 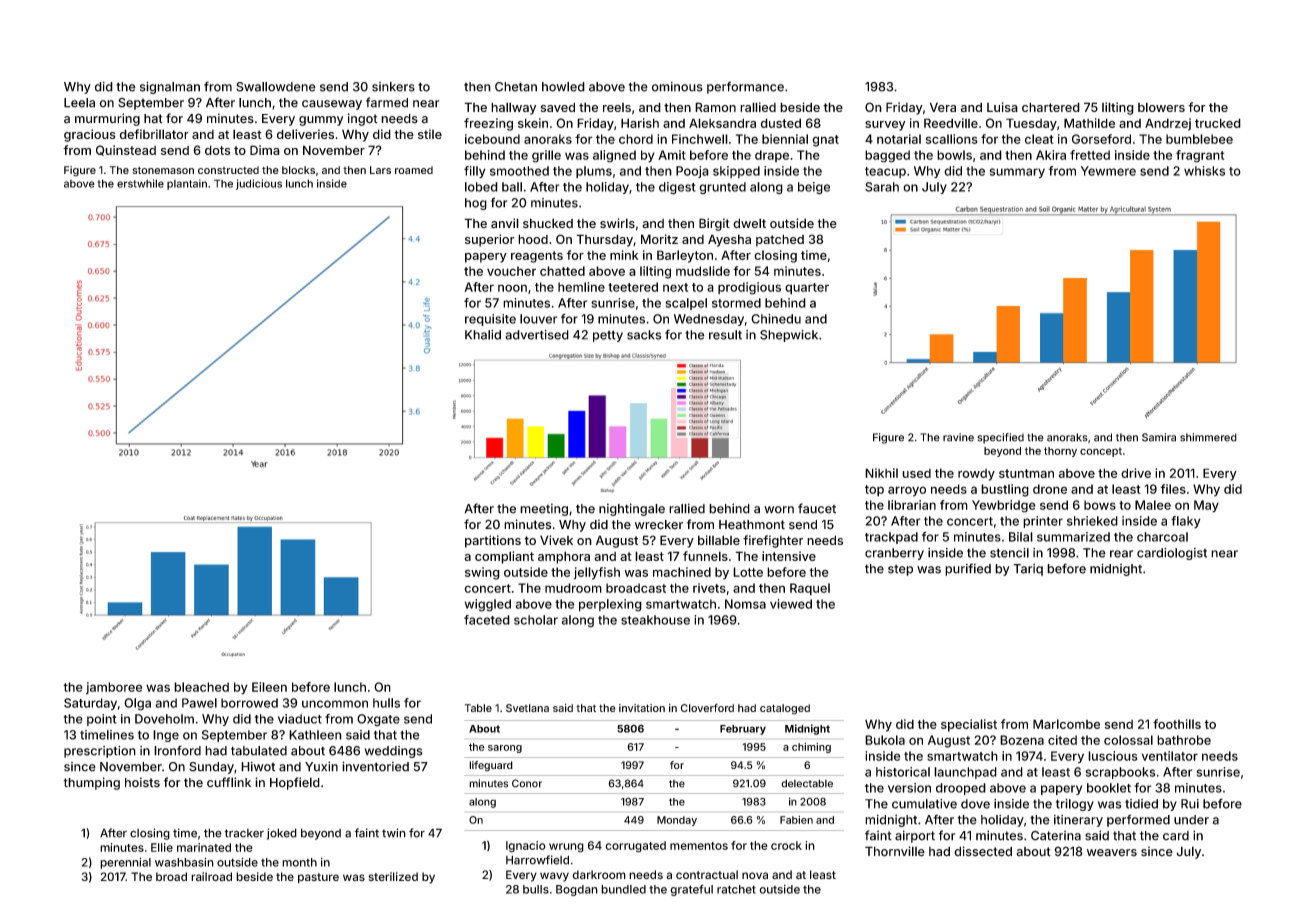 What do you see at coordinates (1159, 437) in the screenshot?
I see `Samira` at bounding box center [1159, 437].
